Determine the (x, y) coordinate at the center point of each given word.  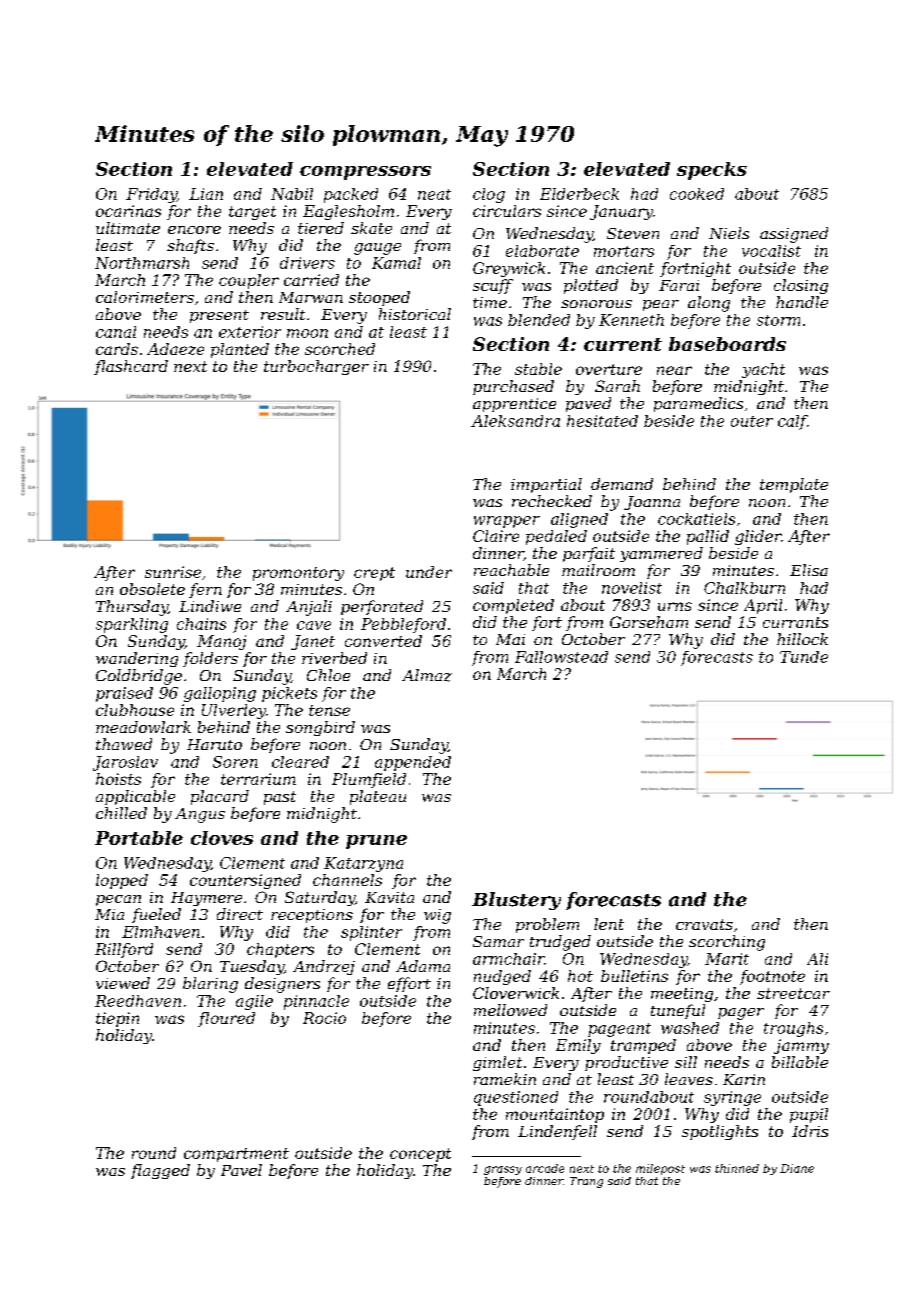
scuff (493, 286)
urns (675, 606)
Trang (586, 1182)
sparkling (132, 625)
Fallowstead (561, 657)
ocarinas (128, 211)
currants (795, 622)
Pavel (241, 1170)
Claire (496, 536)
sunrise (173, 572)
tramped (643, 1046)
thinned (737, 1168)
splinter (371, 933)
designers (282, 985)
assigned (794, 235)
